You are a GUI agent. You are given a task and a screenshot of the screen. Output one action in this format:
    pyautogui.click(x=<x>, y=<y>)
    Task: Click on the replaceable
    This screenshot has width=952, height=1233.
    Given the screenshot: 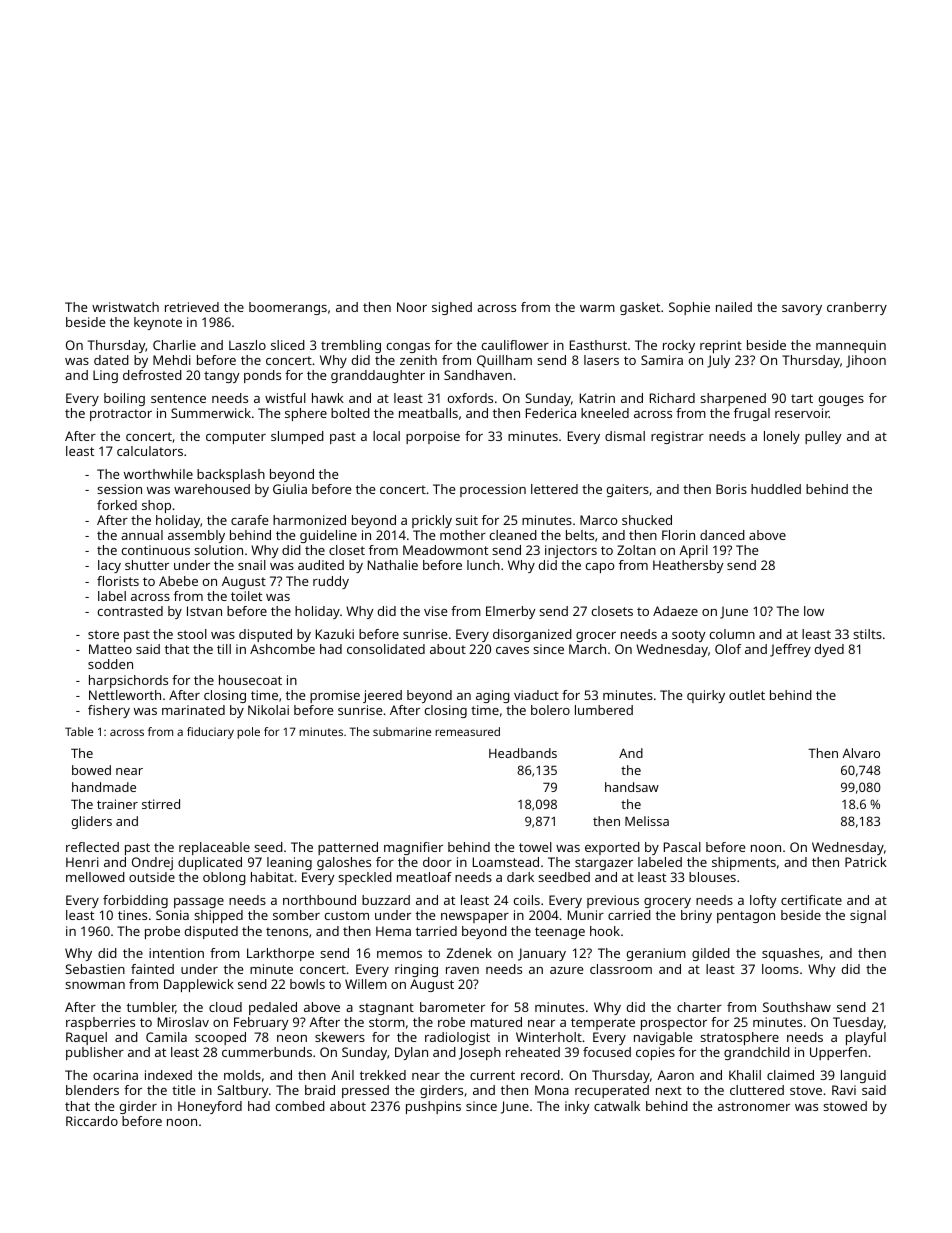 What is the action you would take?
    pyautogui.click(x=214, y=848)
